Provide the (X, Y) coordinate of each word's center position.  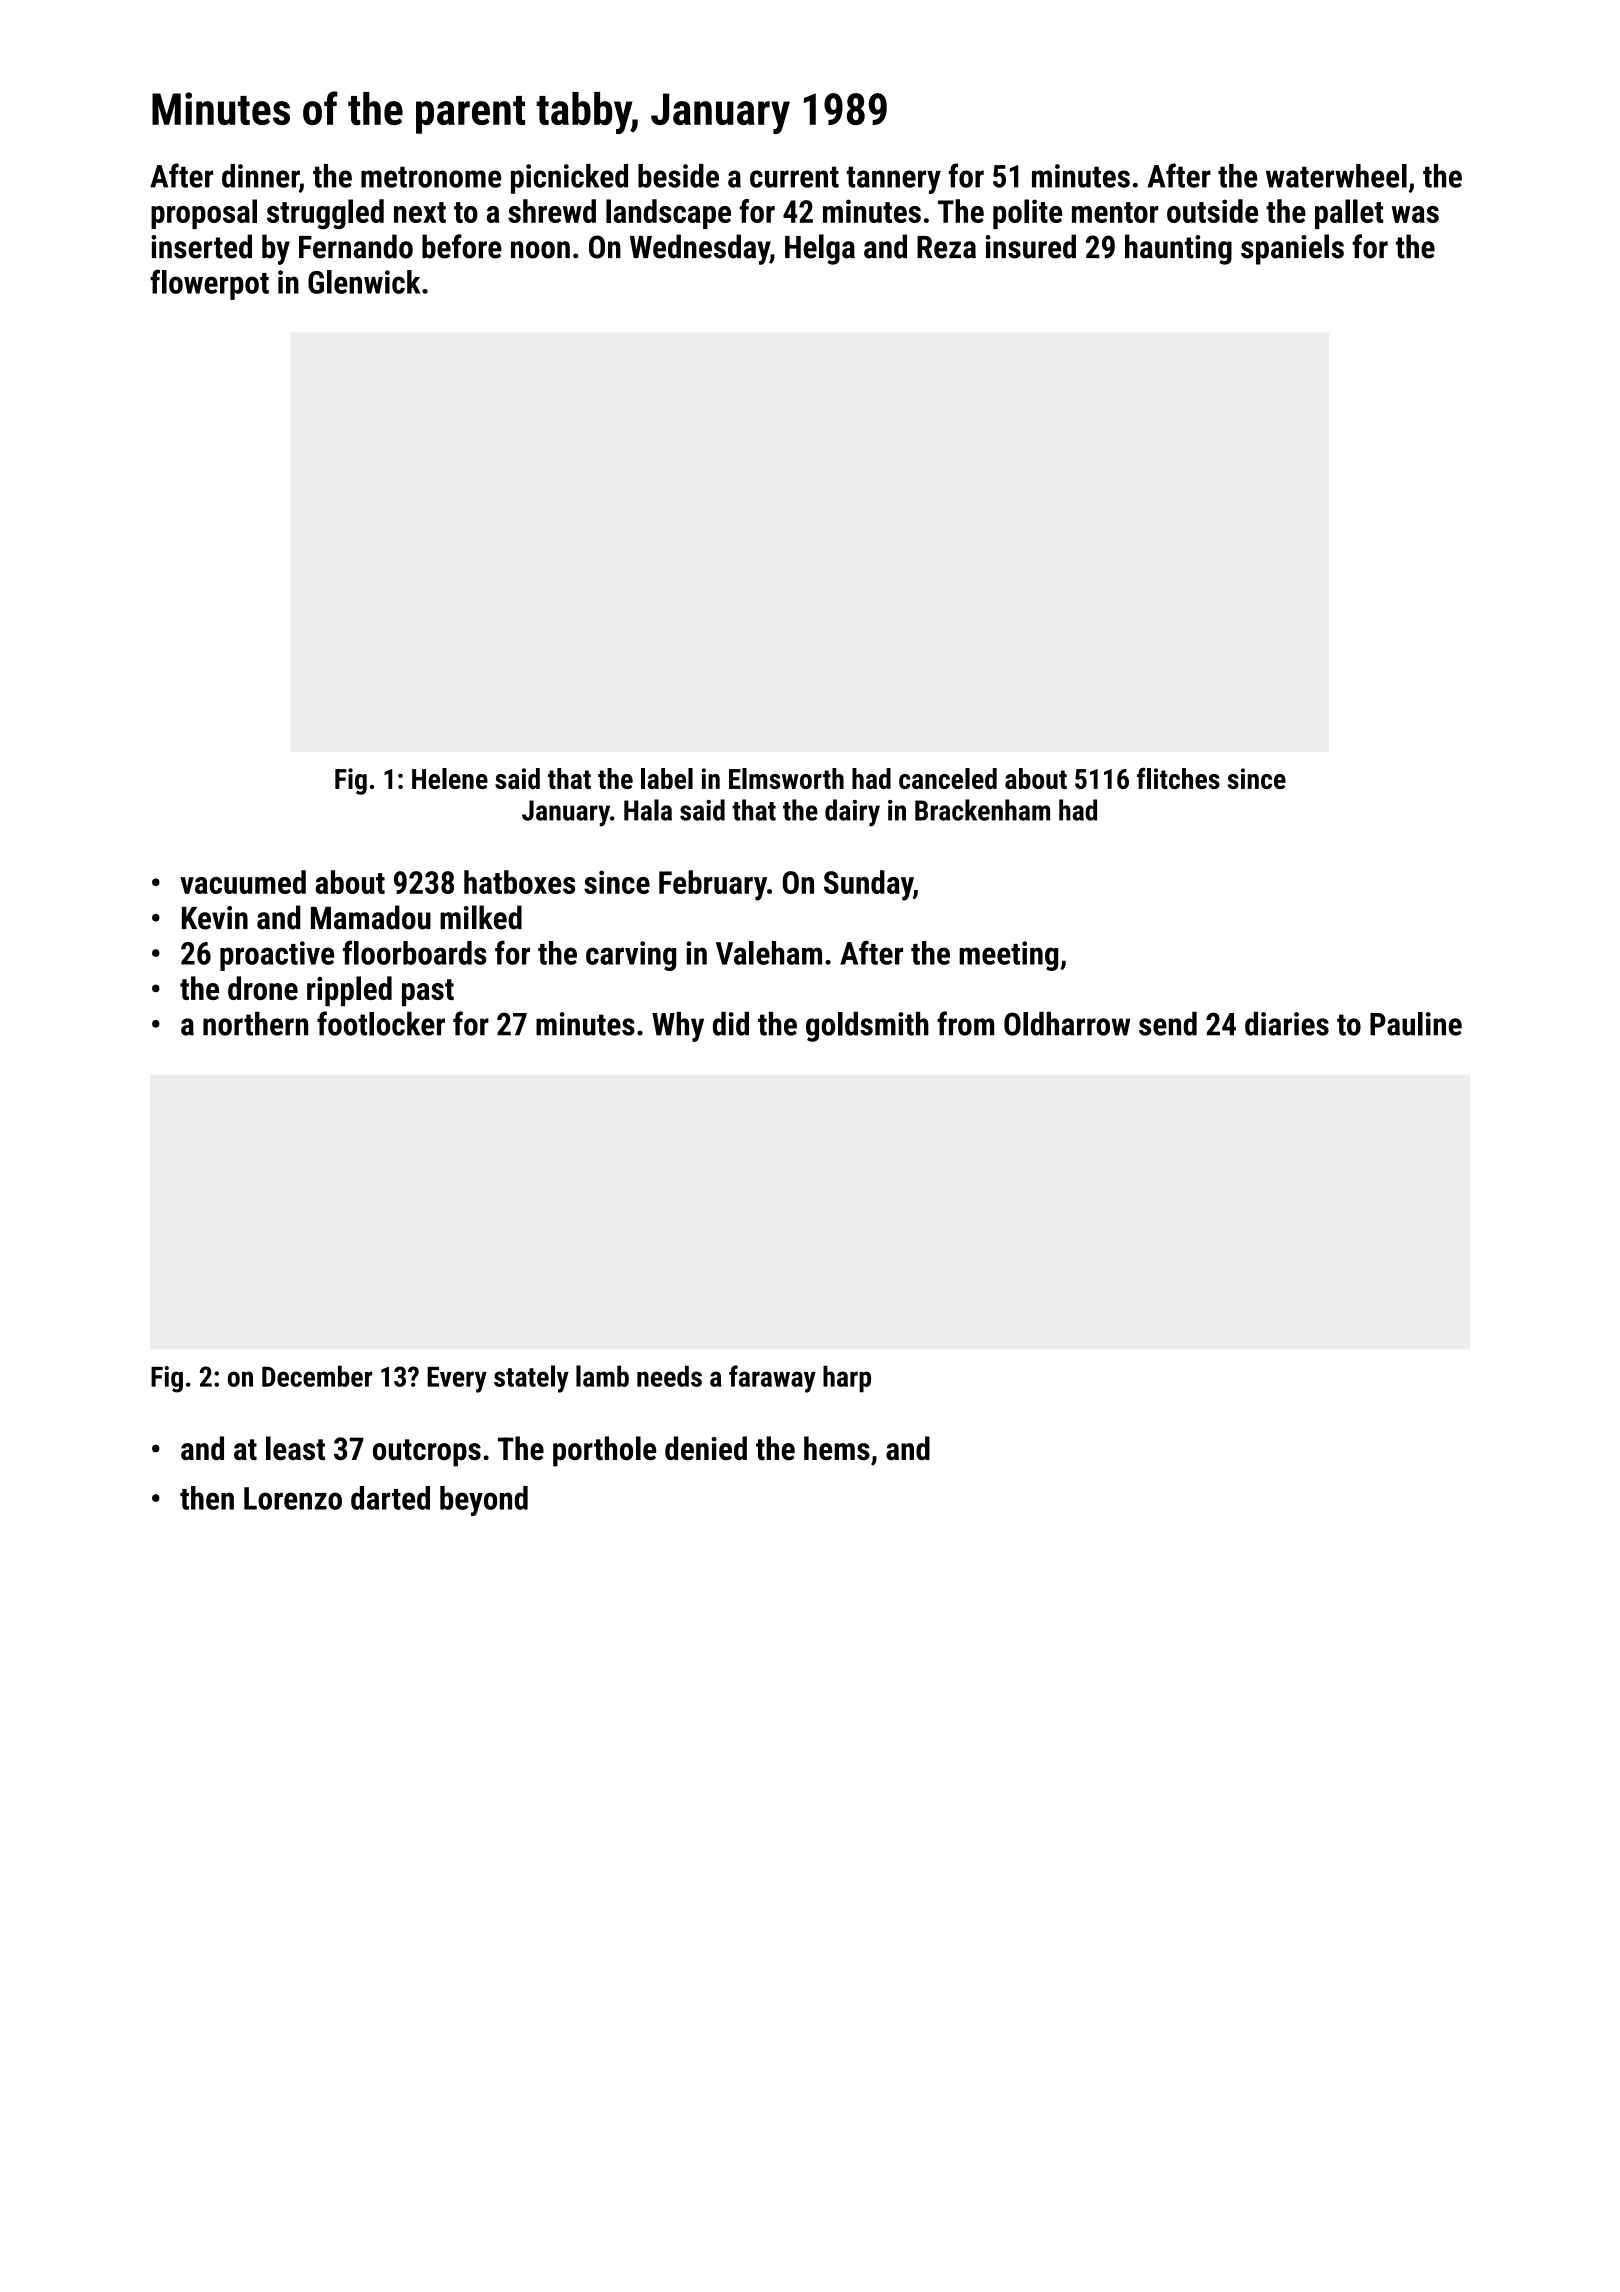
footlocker (381, 1023)
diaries (1287, 1024)
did (731, 1024)
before (462, 246)
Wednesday (700, 249)
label (667, 778)
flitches (1178, 778)
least (295, 1448)
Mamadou (371, 917)
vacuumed (243, 882)
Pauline (1416, 1024)
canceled (948, 778)
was (1415, 214)
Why (678, 1027)
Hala (648, 810)
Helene (450, 778)
